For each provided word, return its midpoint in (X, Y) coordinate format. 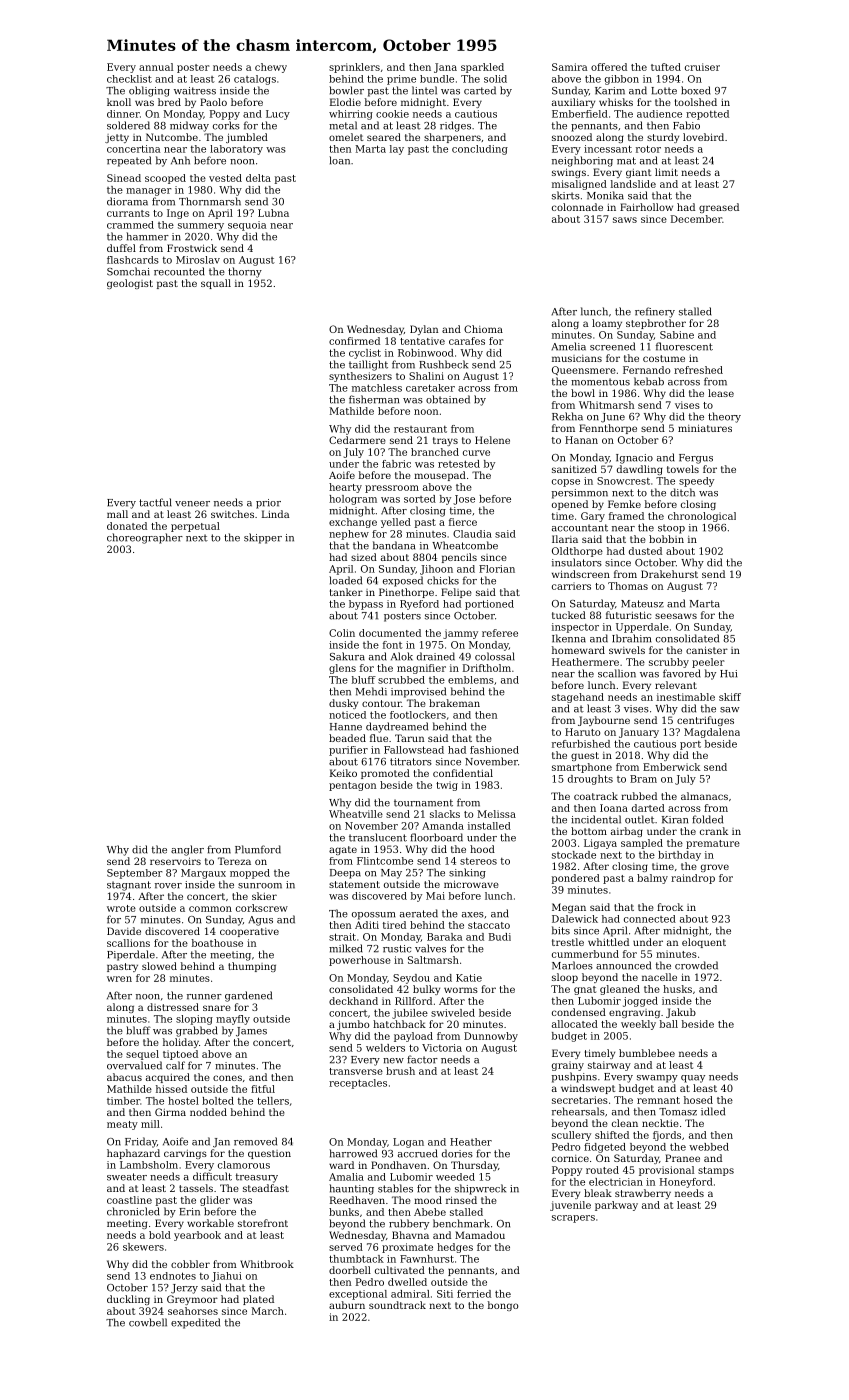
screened (612, 346)
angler (187, 850)
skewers (143, 1247)
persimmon (580, 494)
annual (156, 67)
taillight (368, 365)
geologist (130, 284)
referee (500, 633)
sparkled (482, 68)
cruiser (702, 67)
